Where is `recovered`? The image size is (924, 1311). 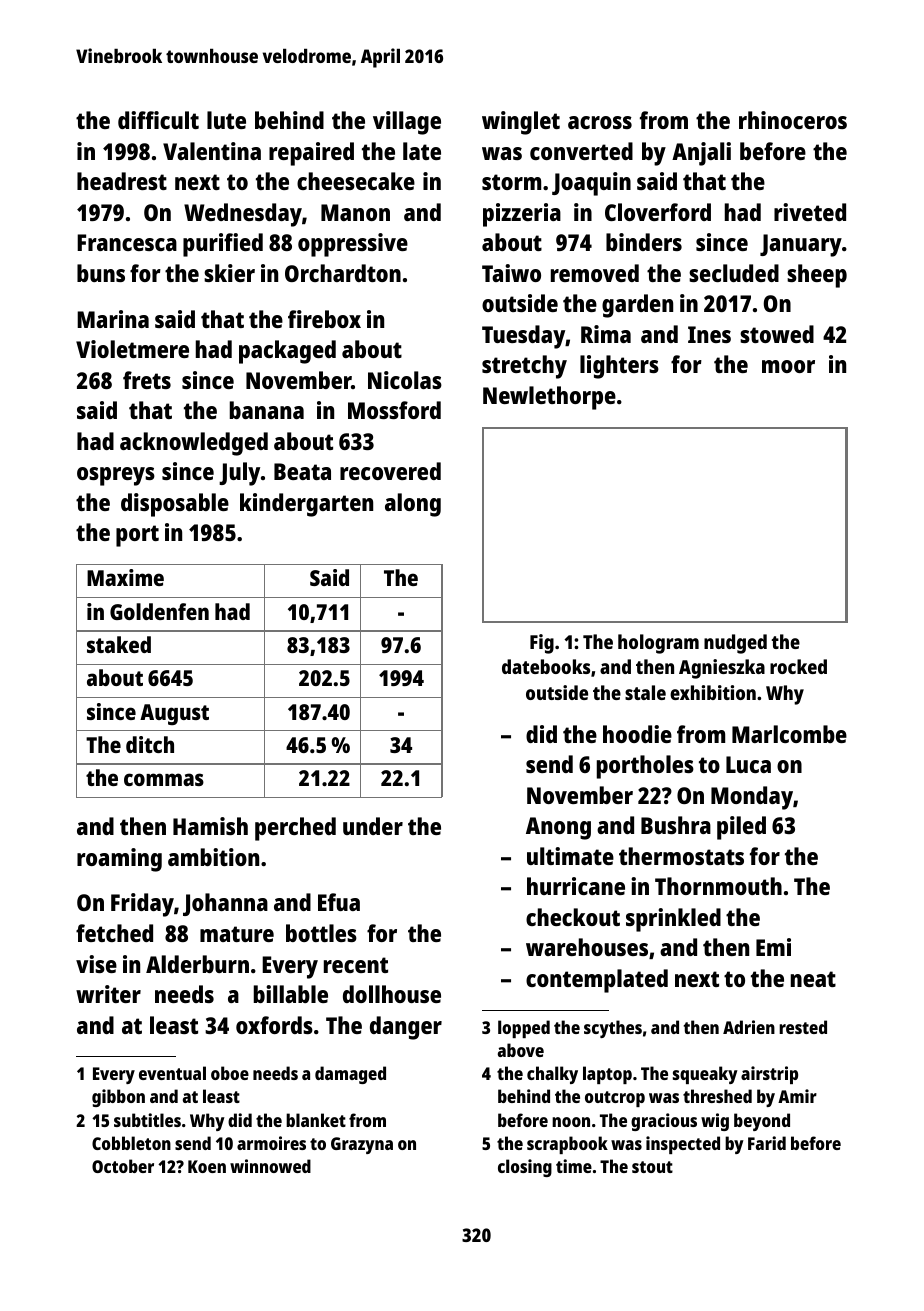 recovered is located at coordinates (390, 471).
